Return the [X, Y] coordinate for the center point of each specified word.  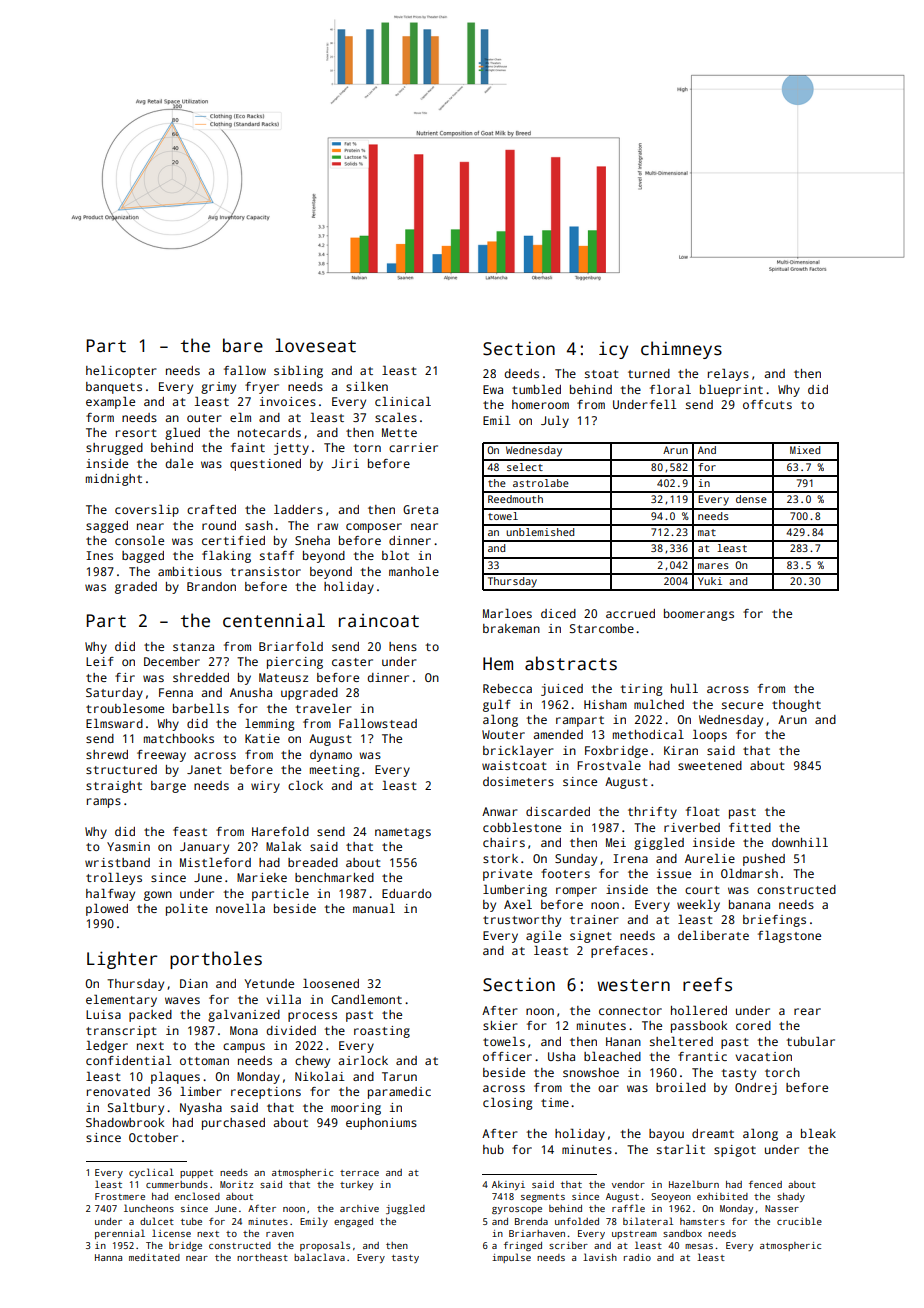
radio [637, 1257]
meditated [154, 1257]
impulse [511, 1258]
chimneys [681, 350]
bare [243, 345]
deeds [521, 373]
